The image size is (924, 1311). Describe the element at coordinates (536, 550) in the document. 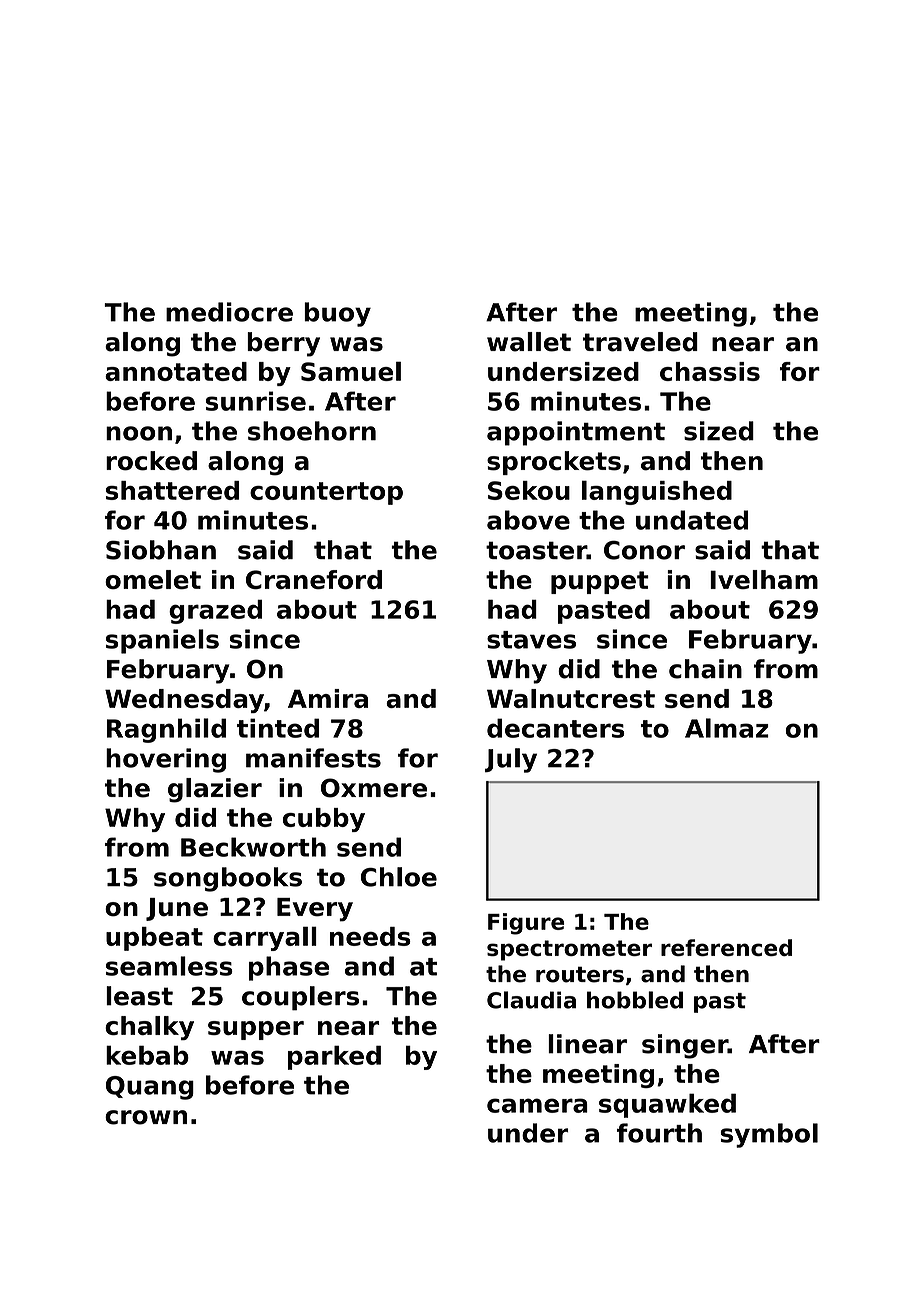

I see `toaster` at that location.
